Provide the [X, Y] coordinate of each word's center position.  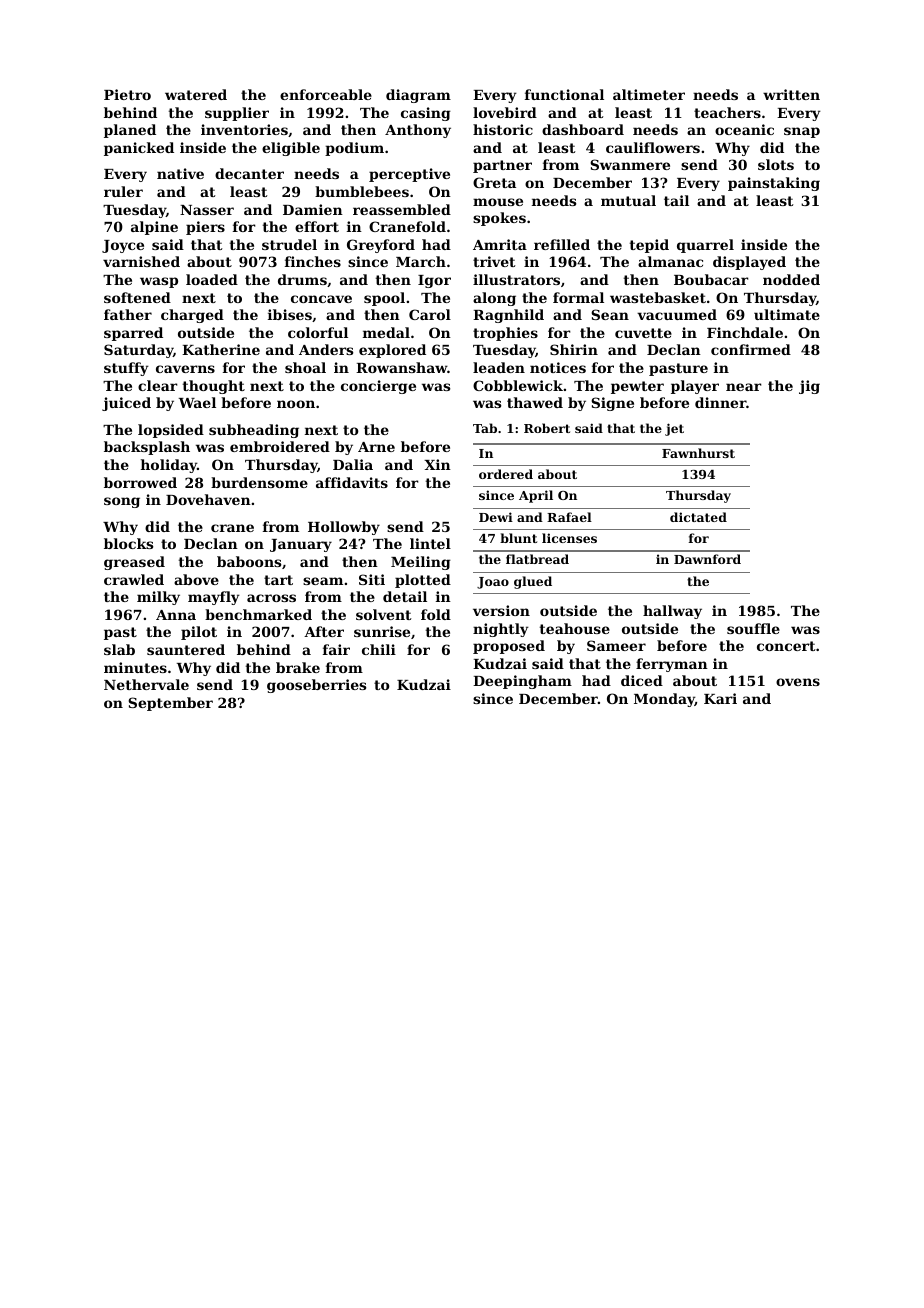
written [791, 94]
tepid [649, 246]
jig [809, 387]
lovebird [505, 112]
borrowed [140, 482]
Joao [493, 583]
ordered [506, 474]
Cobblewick [518, 385]
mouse [498, 202]
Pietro [127, 94]
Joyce [123, 246]
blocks [128, 543]
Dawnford [707, 559]
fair [336, 649]
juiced [126, 404]
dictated [698, 517]
